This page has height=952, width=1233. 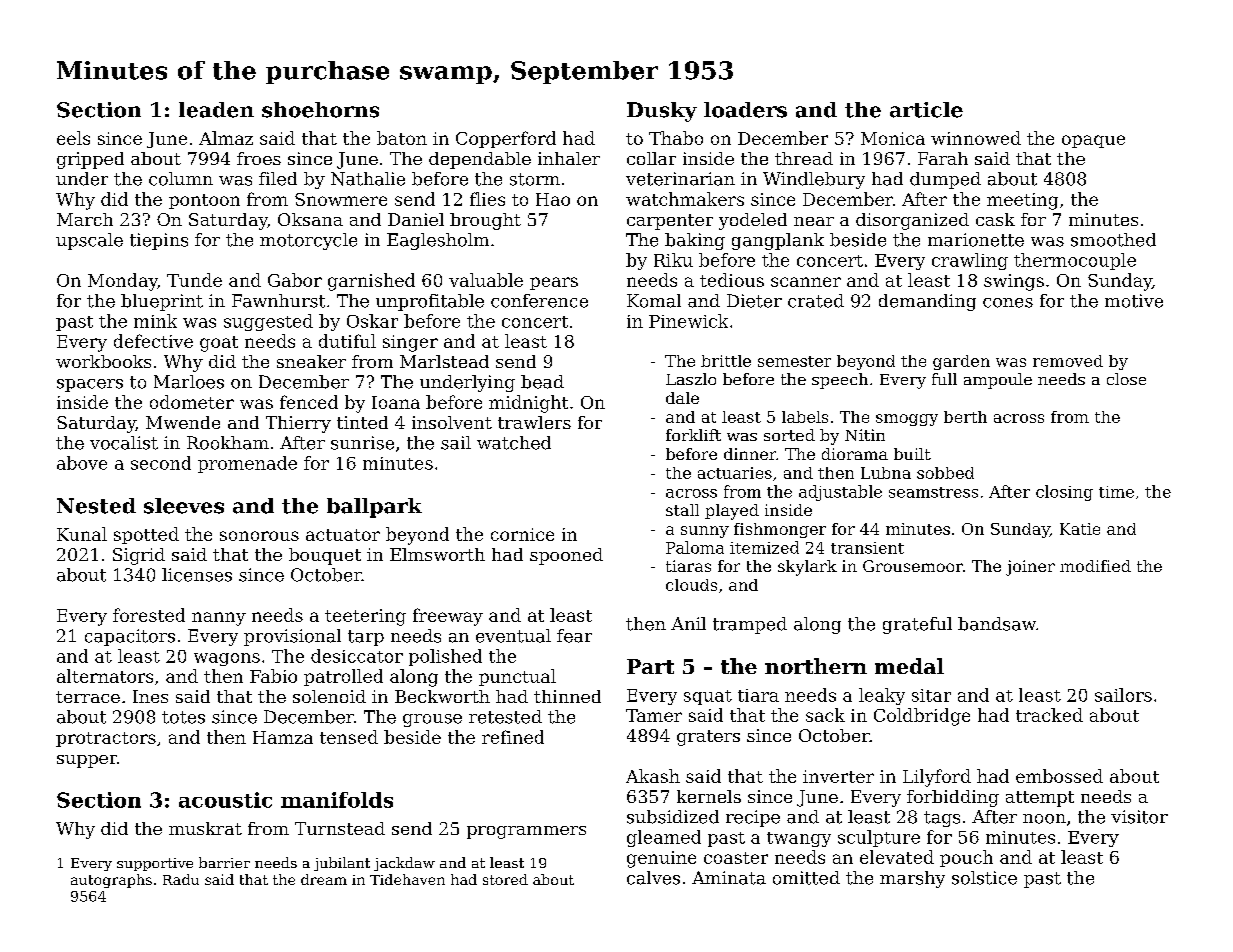 I want to click on spotted, so click(x=146, y=535).
